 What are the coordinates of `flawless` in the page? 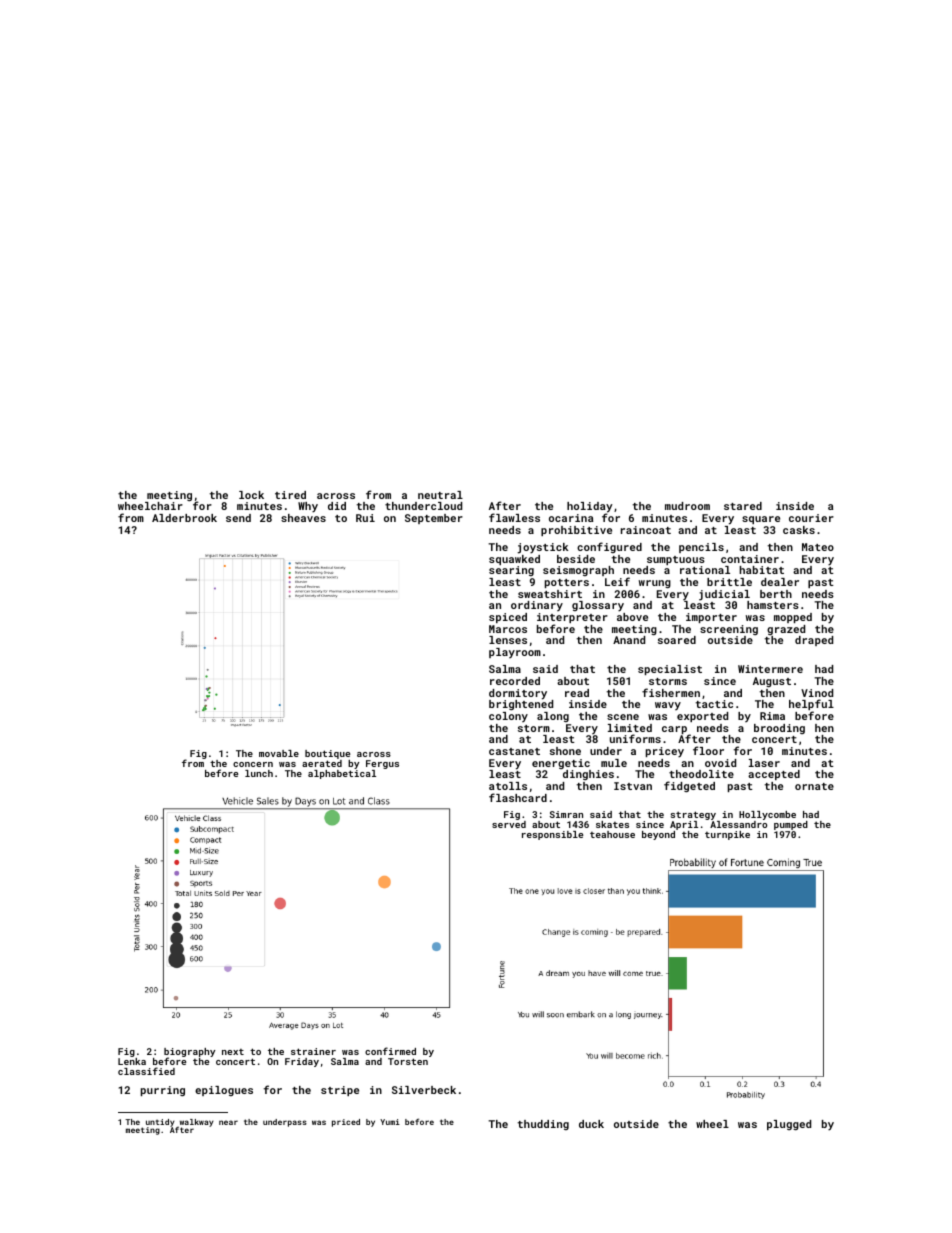 It's located at (514, 517).
